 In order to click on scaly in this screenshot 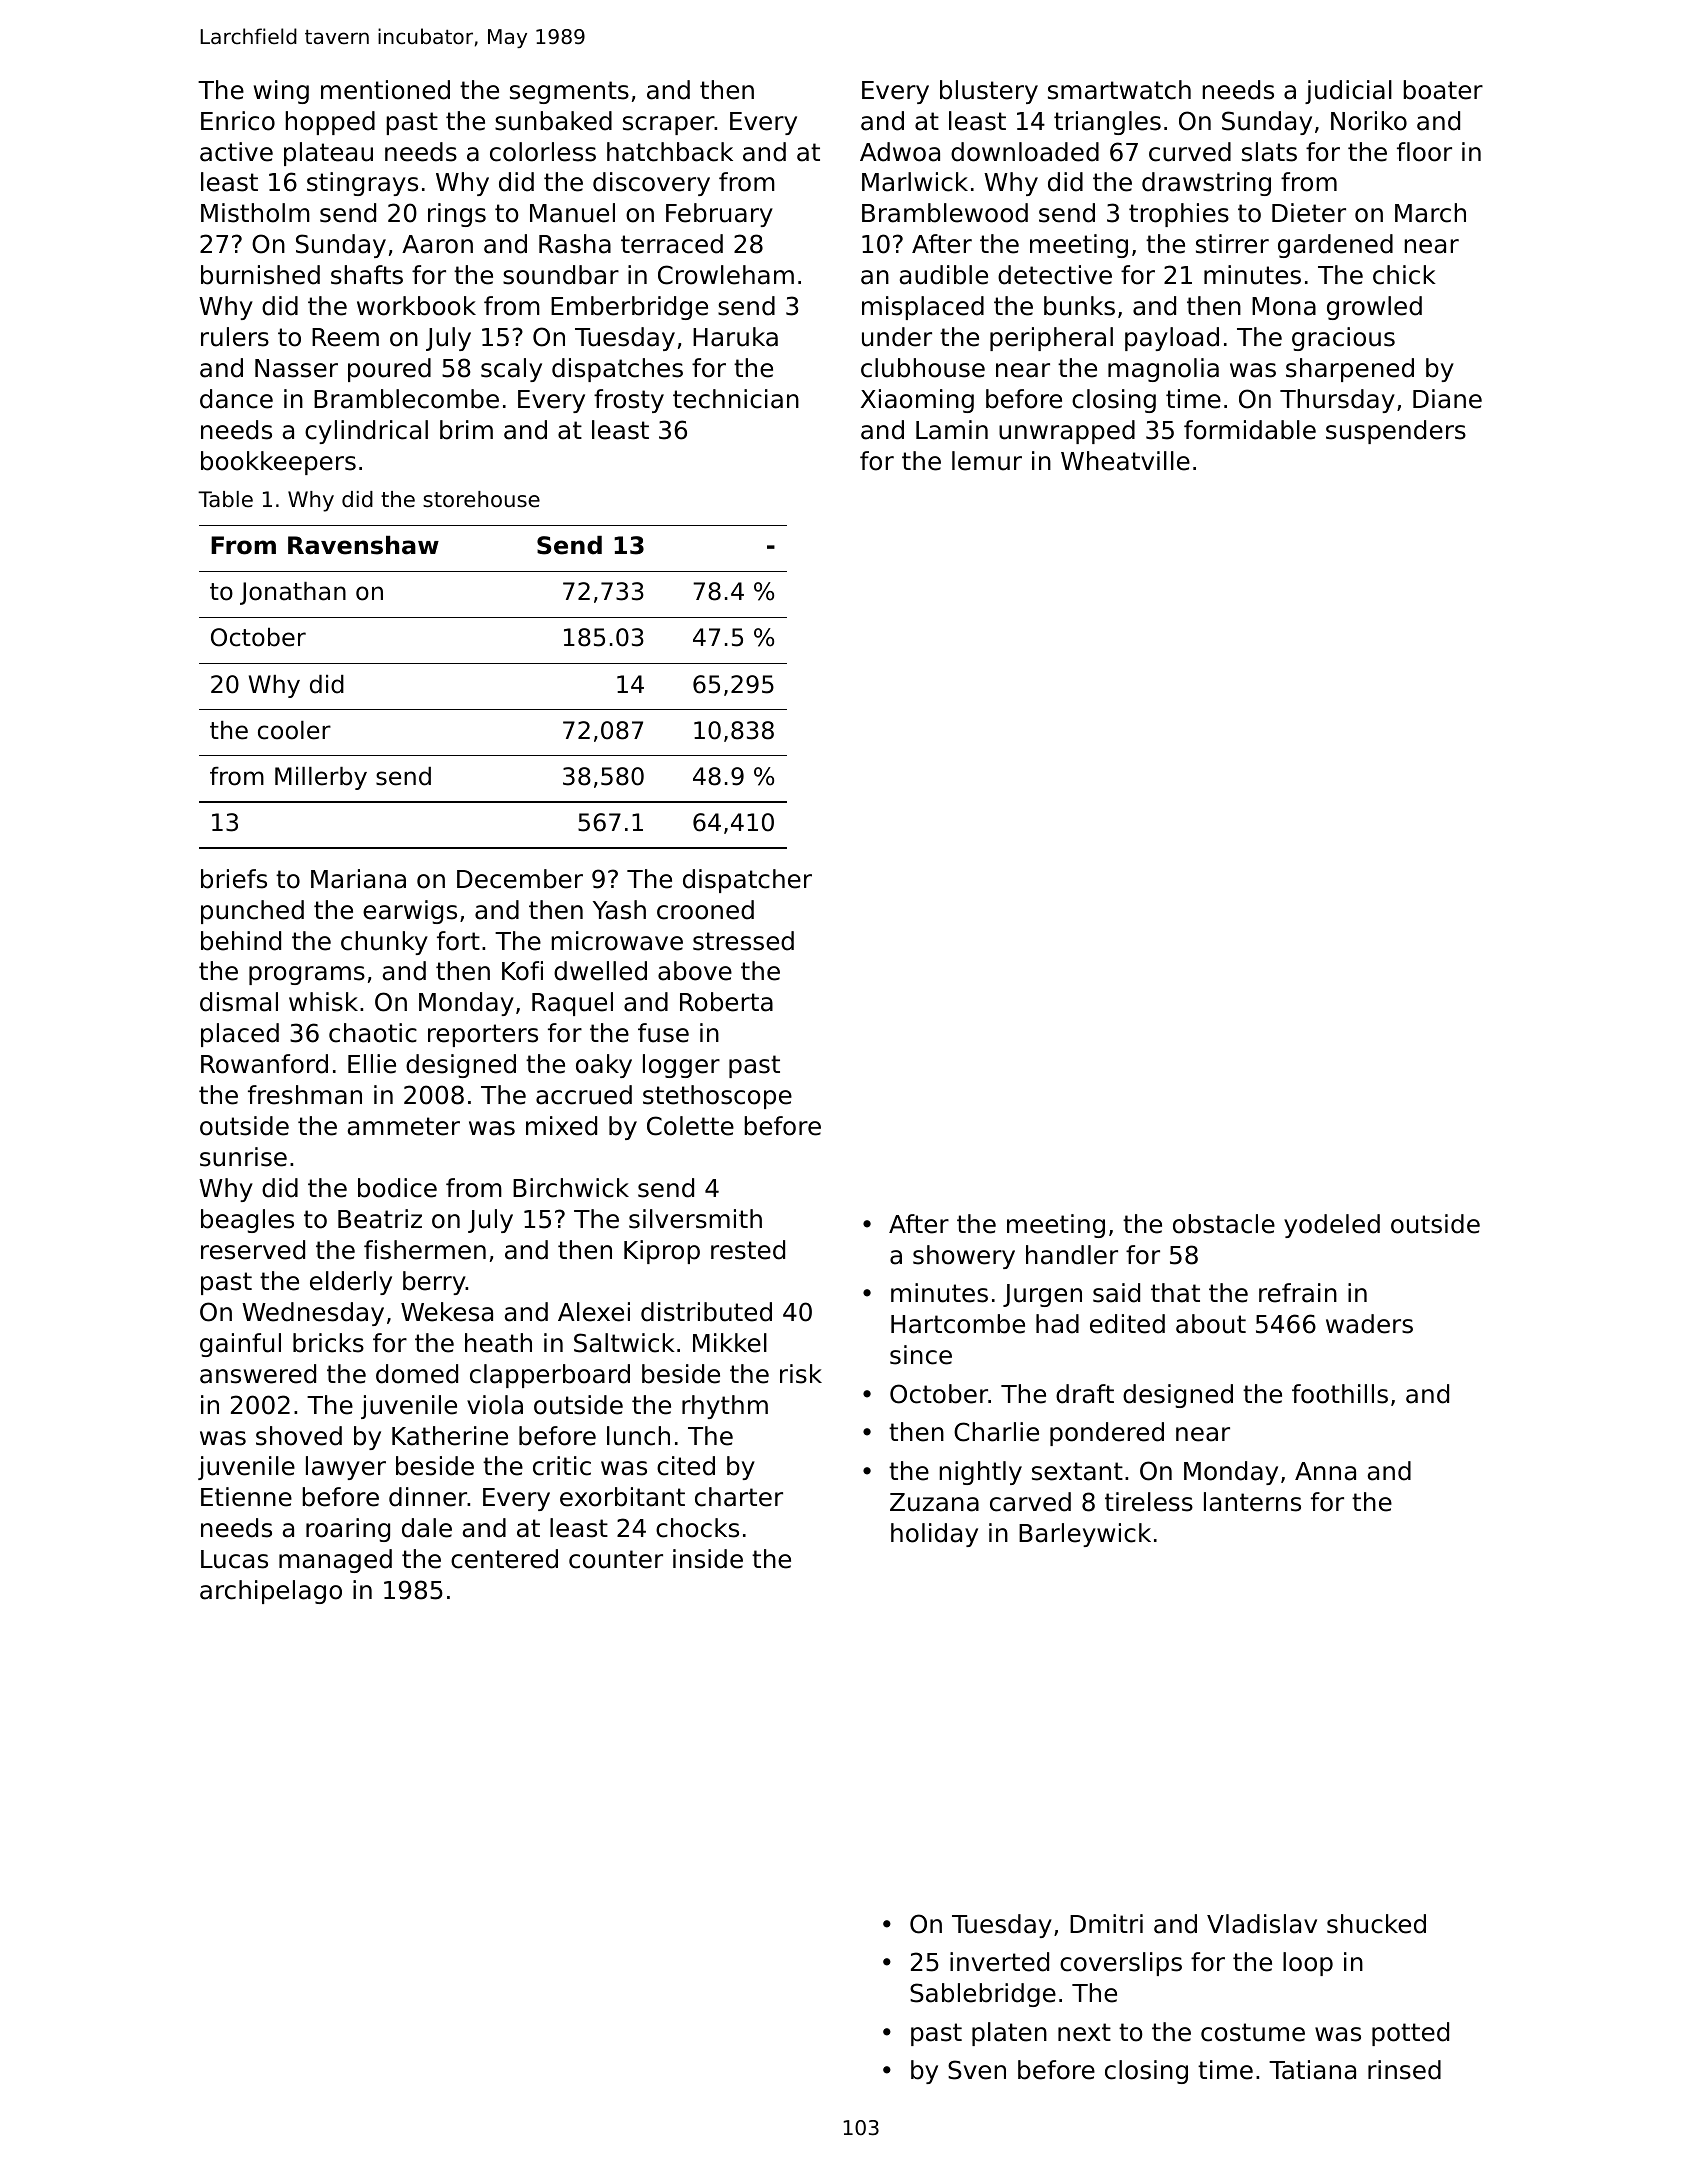, I will do `click(511, 370)`.
